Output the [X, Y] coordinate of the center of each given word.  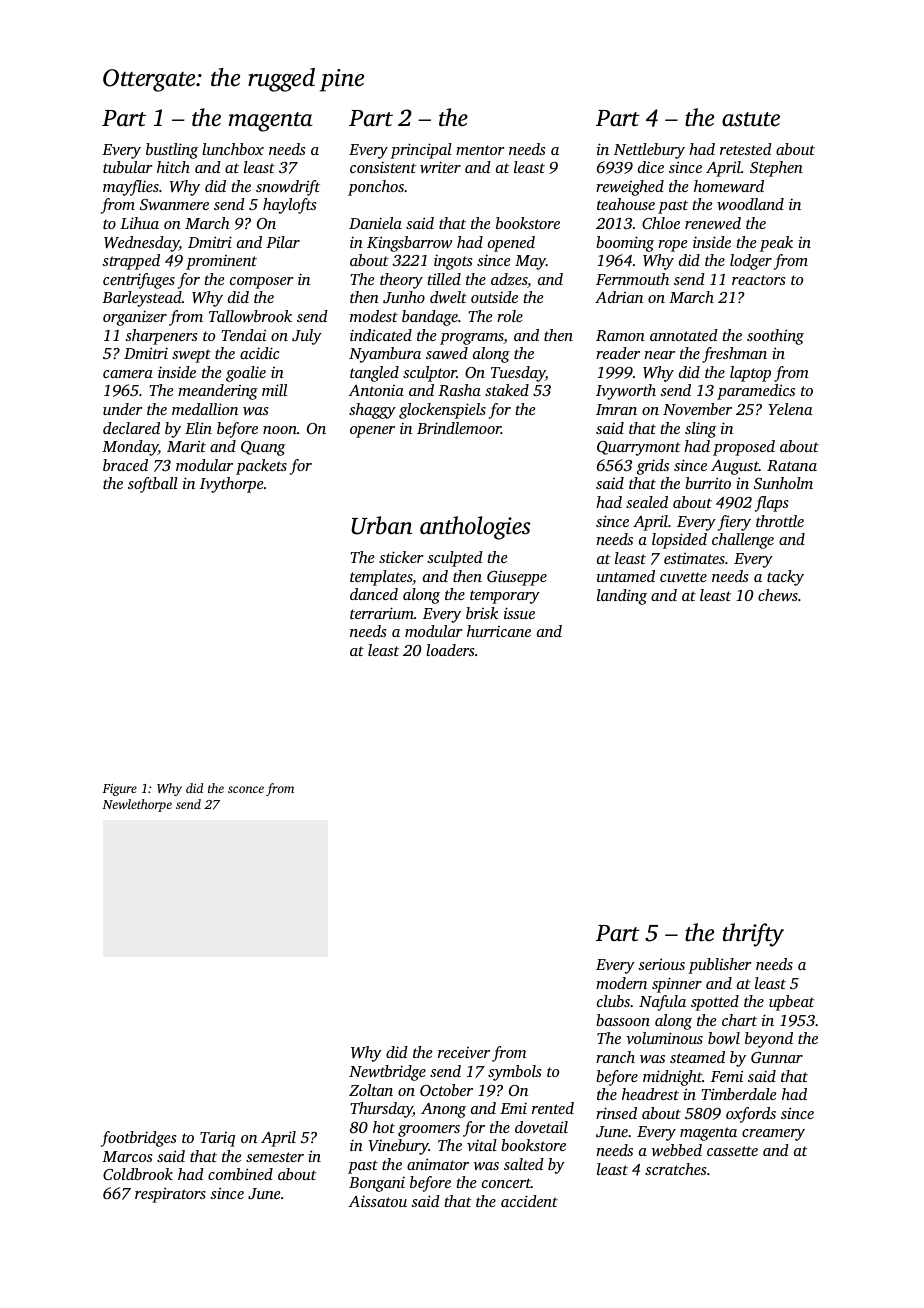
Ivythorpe [231, 485]
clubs [613, 1001]
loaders [450, 650]
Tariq [217, 1139]
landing [622, 597]
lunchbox [233, 149]
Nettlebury [649, 151]
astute [751, 119]
